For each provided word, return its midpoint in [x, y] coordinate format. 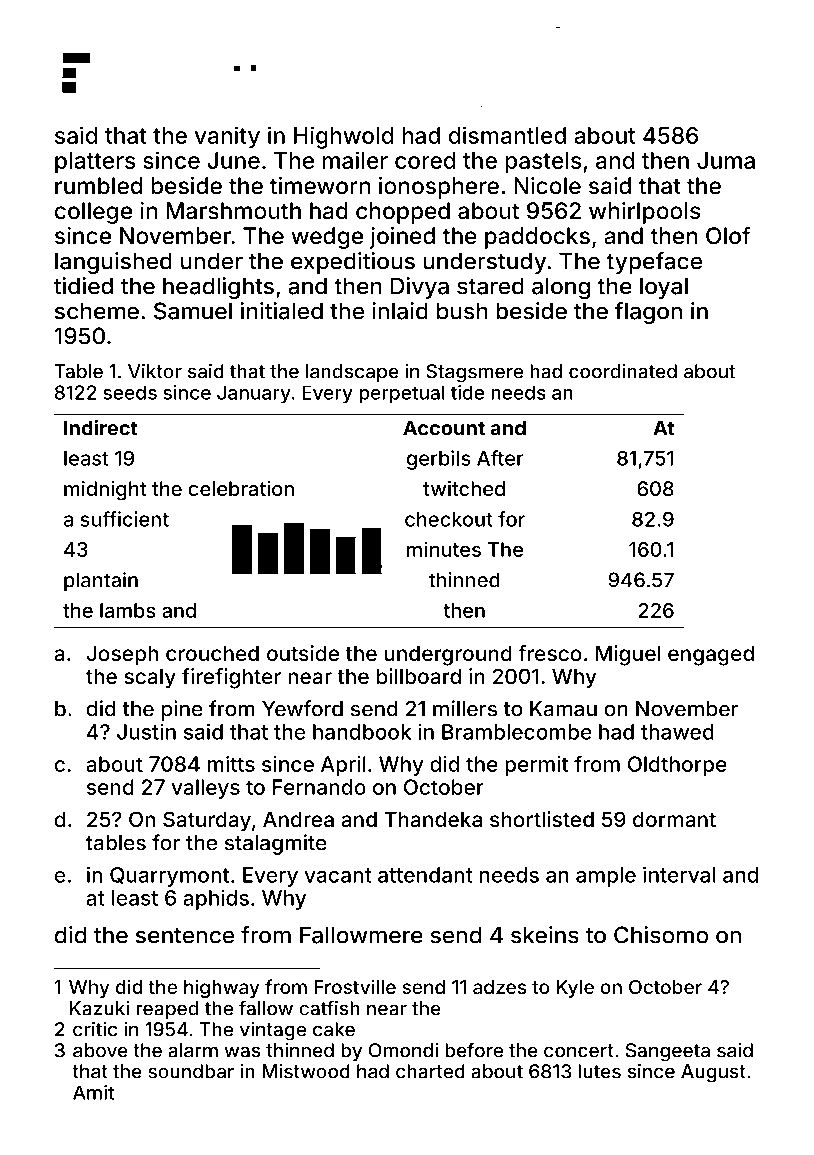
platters [95, 163]
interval [679, 874]
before [474, 1050]
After [500, 458]
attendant [425, 875]
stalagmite [276, 844]
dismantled [507, 135]
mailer [355, 160]
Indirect [100, 428]
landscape [352, 373]
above [100, 1050]
